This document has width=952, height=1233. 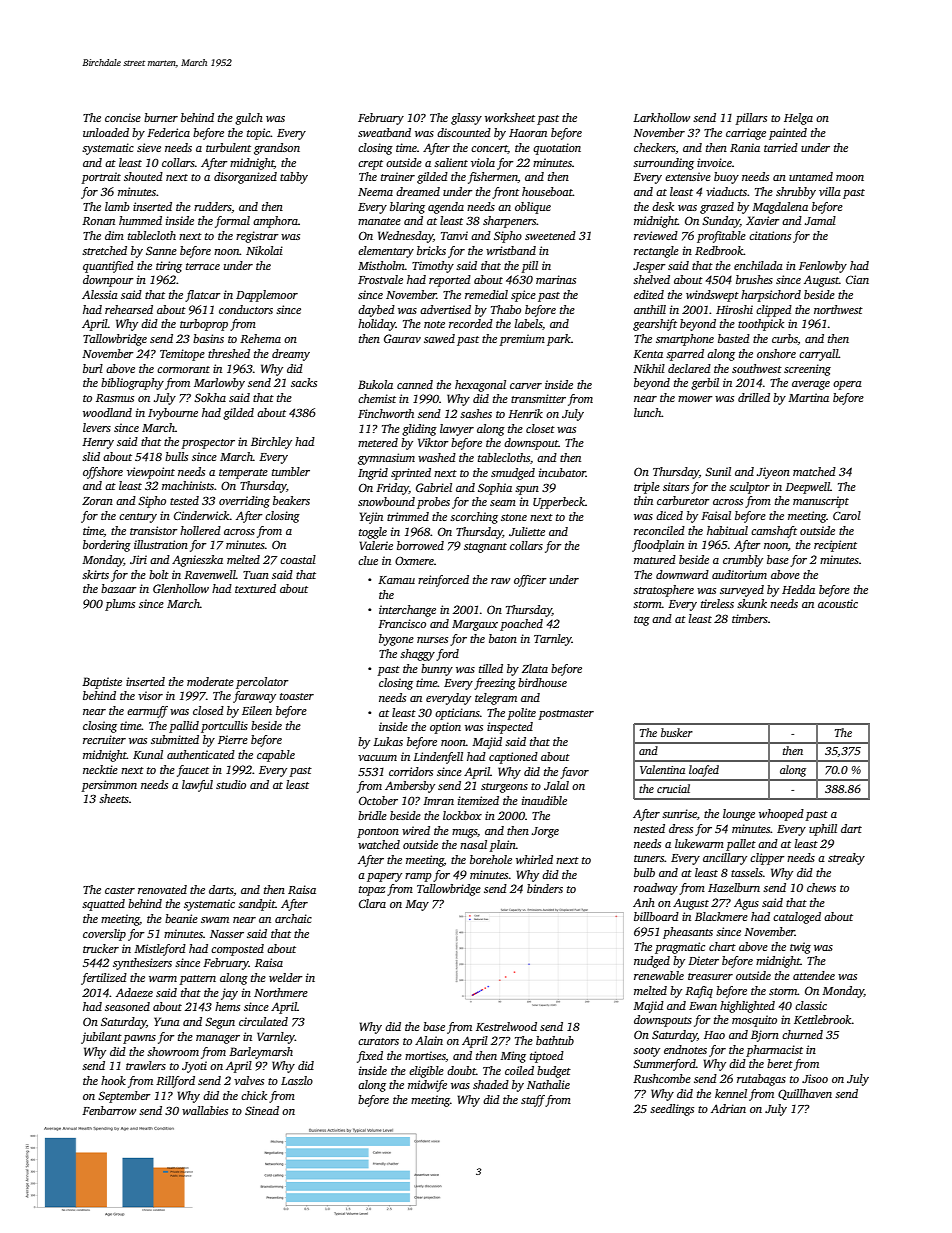 What do you see at coordinates (297, 696) in the document?
I see `toaster` at bounding box center [297, 696].
